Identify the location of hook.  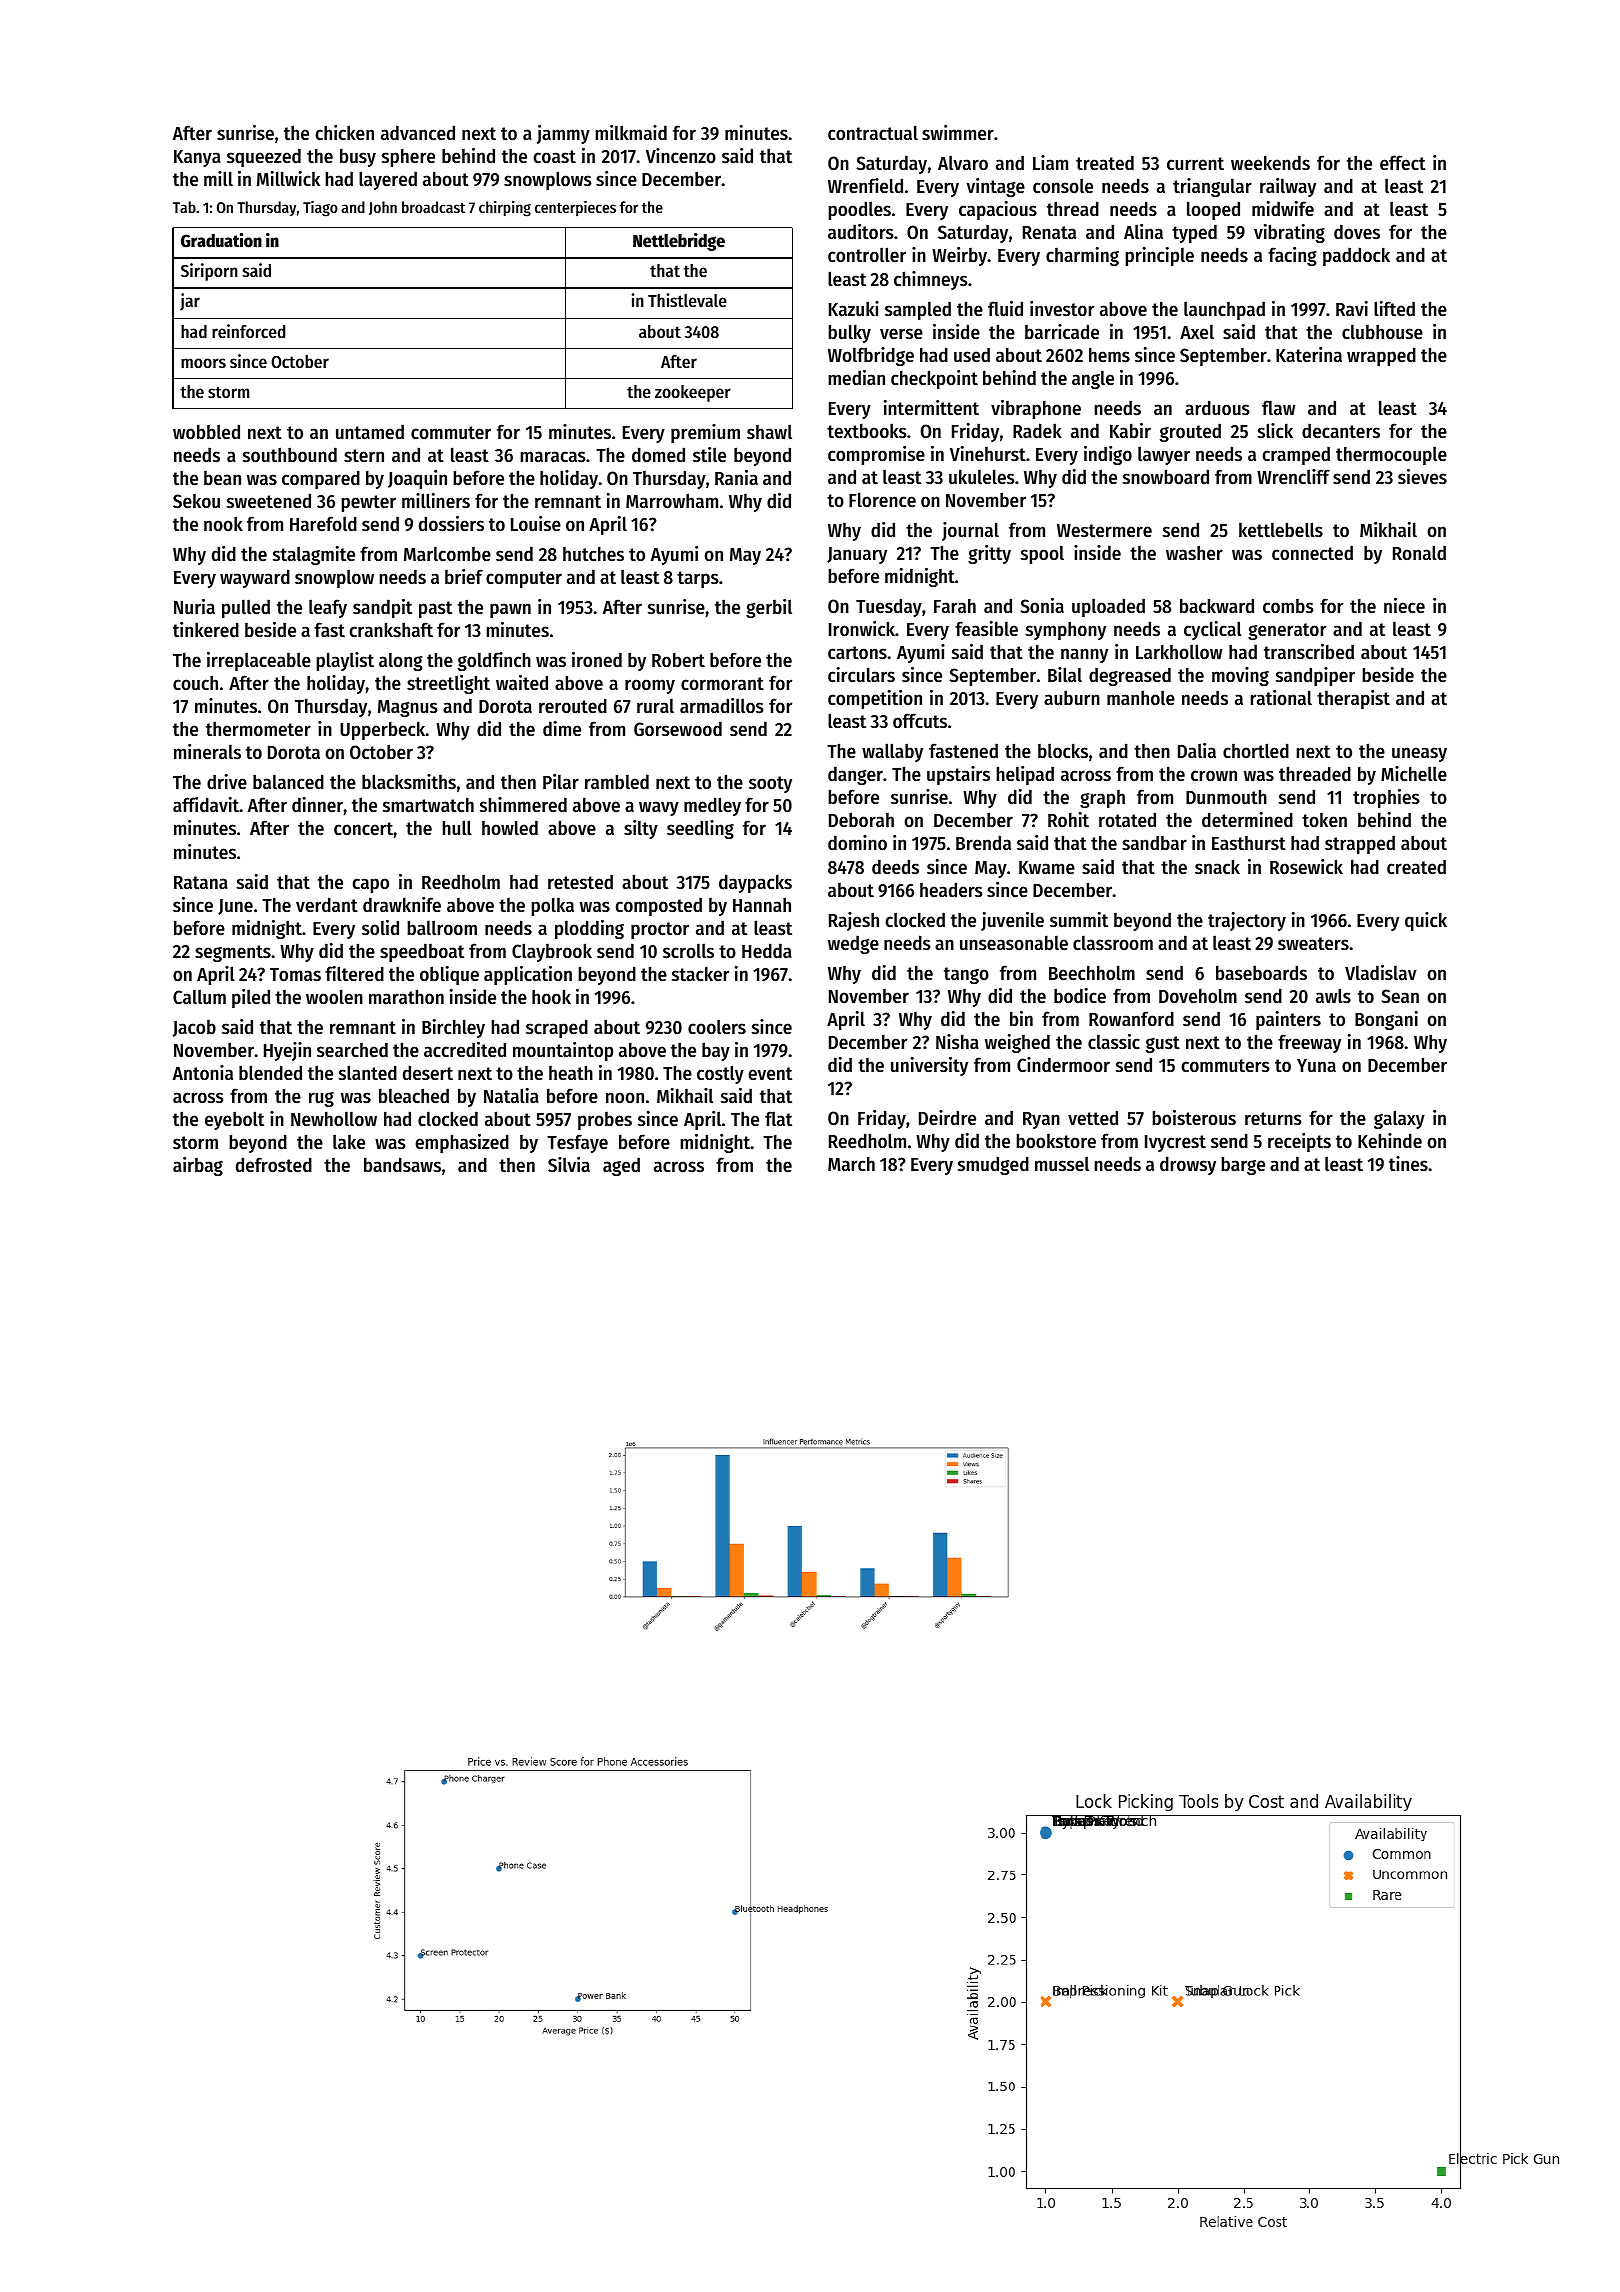
(551, 997).
